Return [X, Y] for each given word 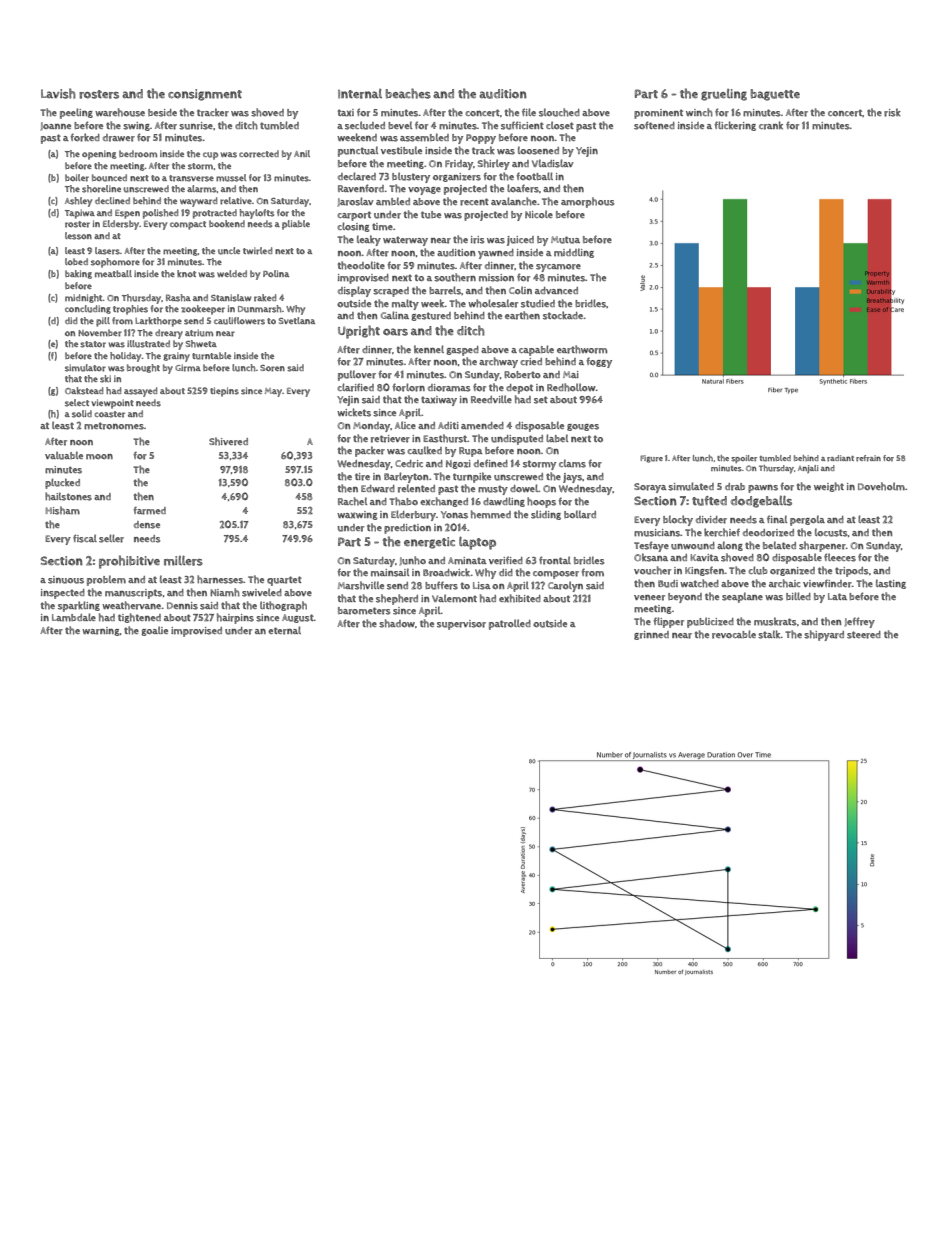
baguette [775, 95]
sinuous [66, 580]
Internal [360, 94]
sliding [546, 515]
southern [455, 277]
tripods [851, 572]
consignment [205, 95]
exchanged [444, 502]
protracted [215, 214]
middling [574, 253]
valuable [64, 455]
